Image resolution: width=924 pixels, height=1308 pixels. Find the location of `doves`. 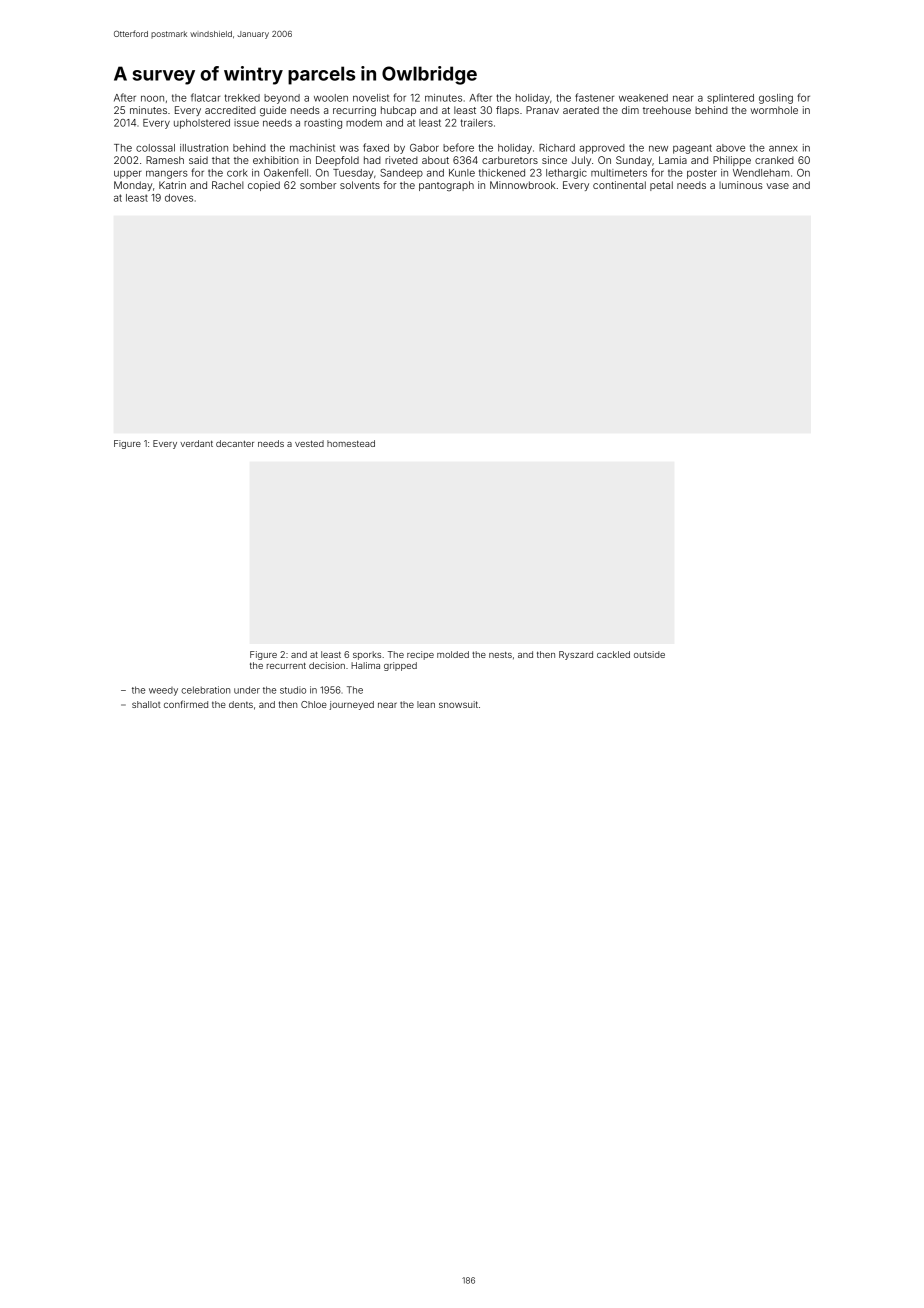

doves is located at coordinates (179, 198).
